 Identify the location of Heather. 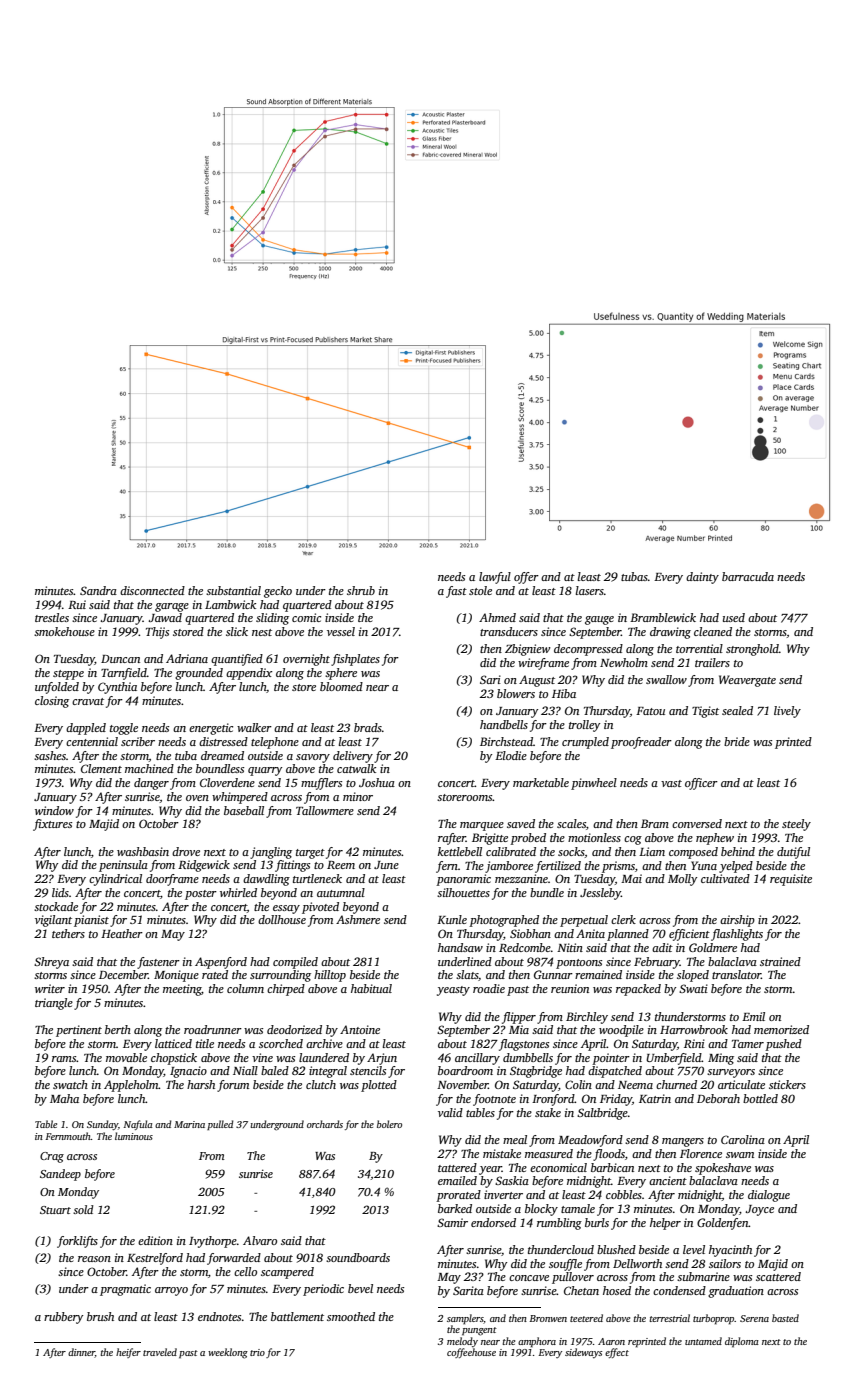
(122, 933).
